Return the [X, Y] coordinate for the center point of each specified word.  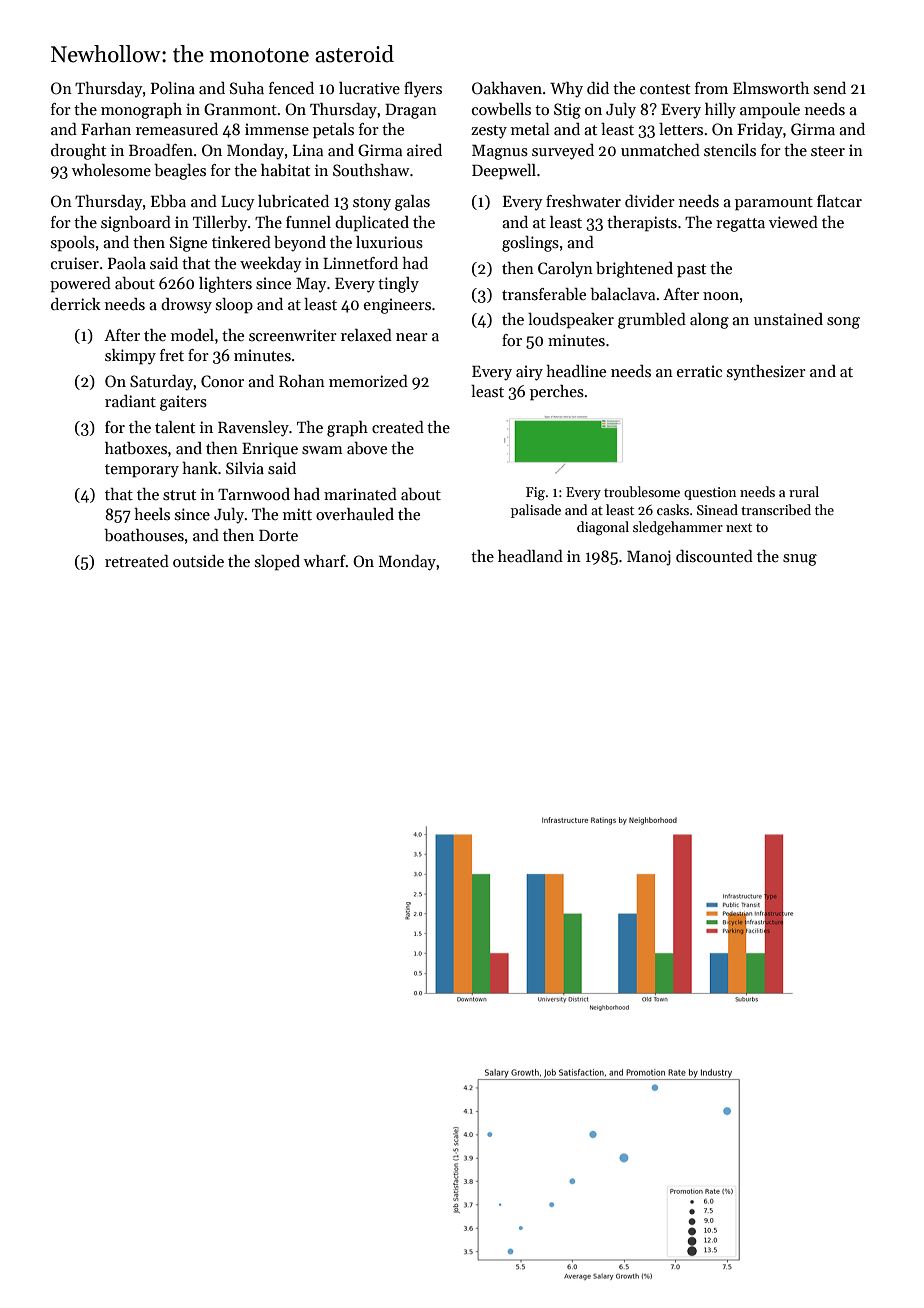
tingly [398, 285]
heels [152, 514]
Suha [247, 88]
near [412, 337]
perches [557, 393]
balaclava [622, 294]
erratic [699, 371]
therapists [642, 224]
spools [73, 244]
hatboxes [136, 448]
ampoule [770, 111]
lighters [225, 285]
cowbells [501, 109]
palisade [536, 511]
